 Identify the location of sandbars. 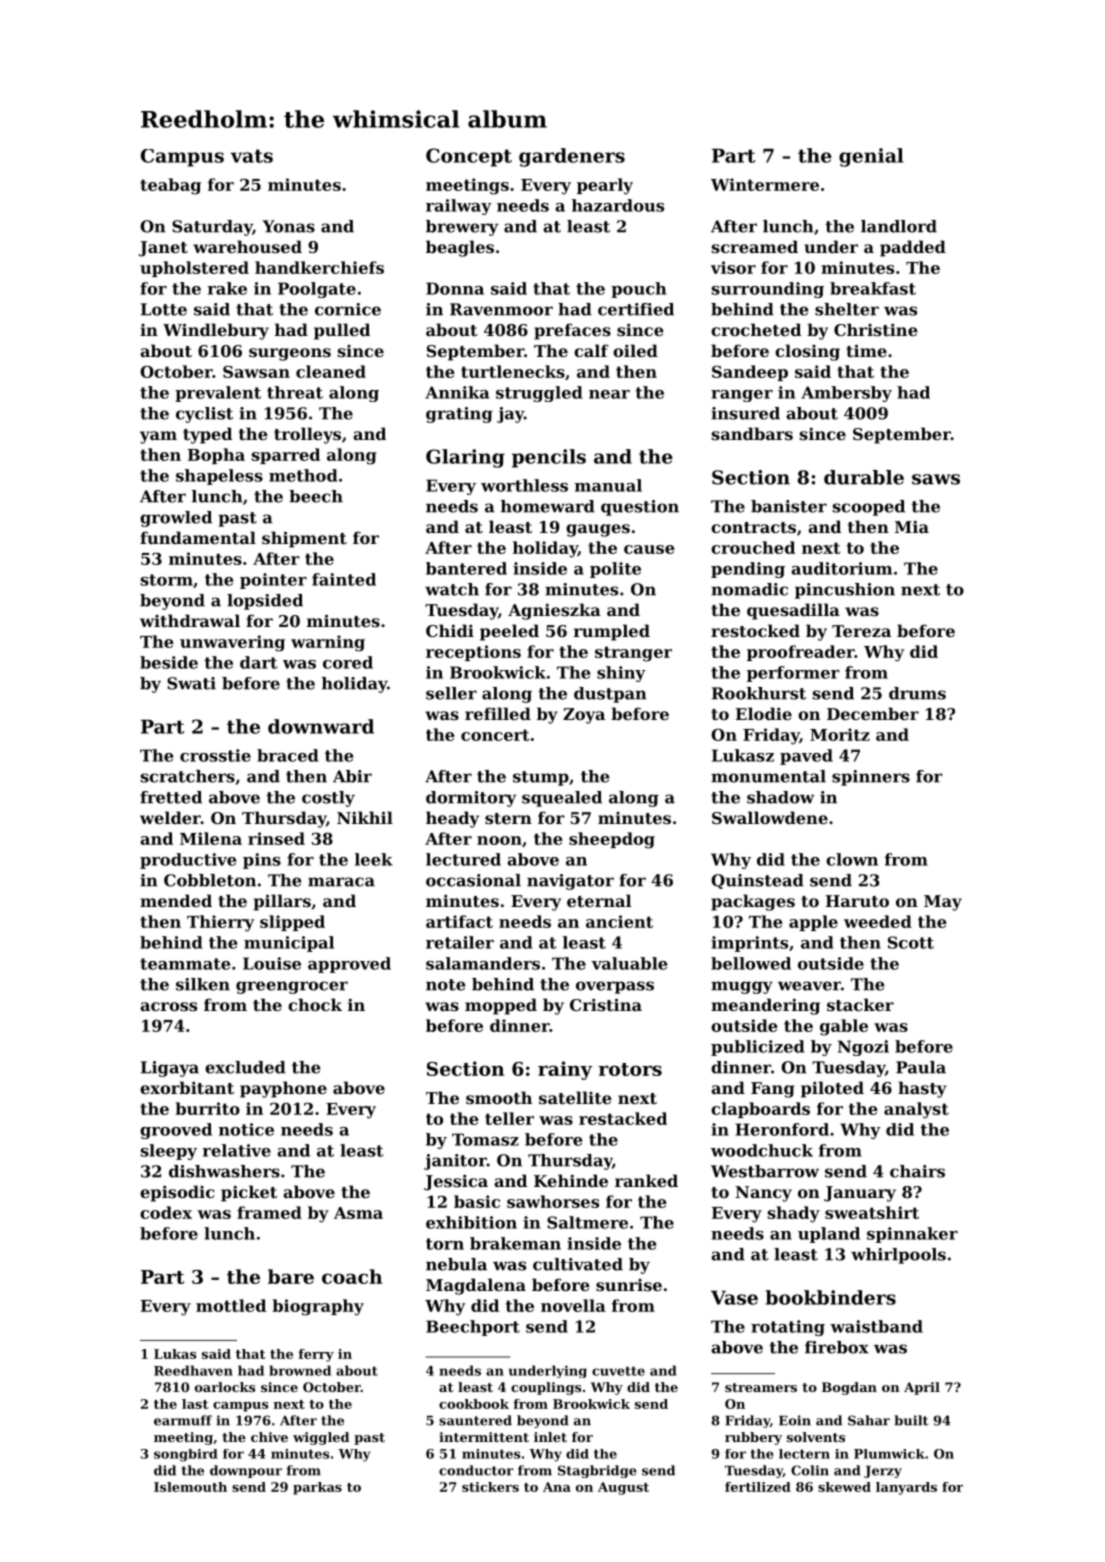
(752, 433).
